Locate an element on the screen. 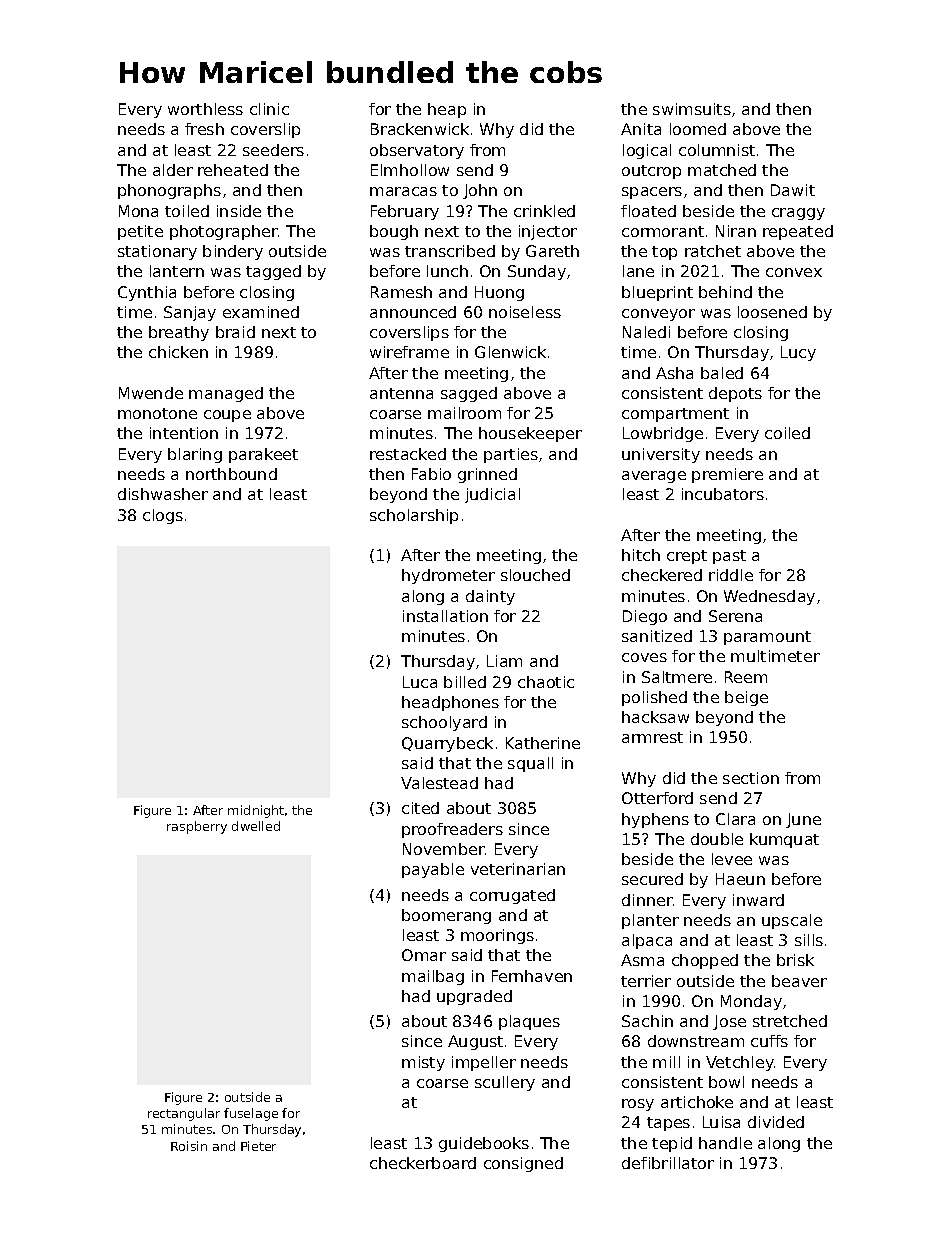  cited is located at coordinates (420, 808).
